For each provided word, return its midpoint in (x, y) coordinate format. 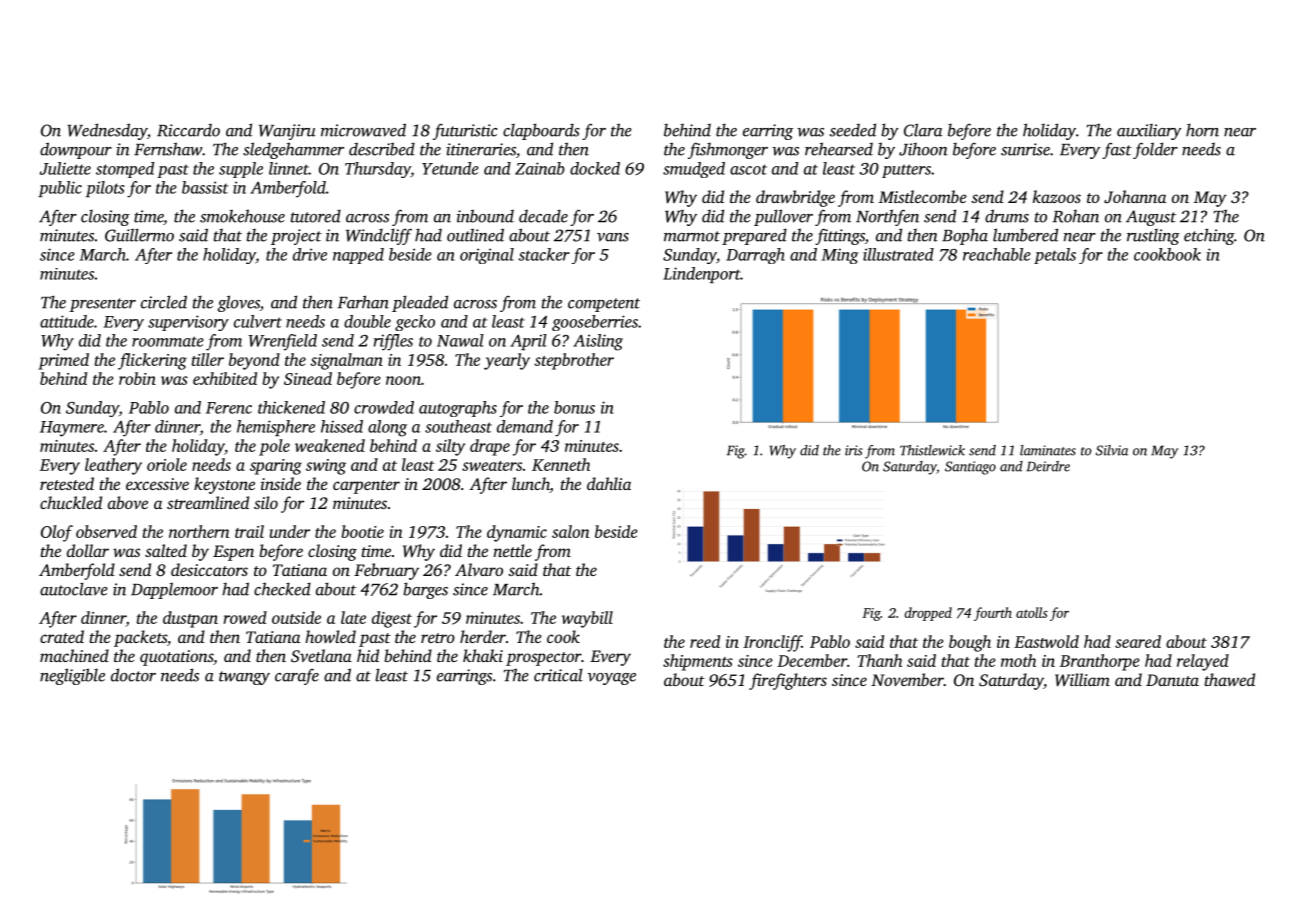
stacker (544, 254)
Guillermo (139, 235)
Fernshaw (168, 149)
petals (1055, 256)
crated (62, 636)
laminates (1048, 450)
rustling (1153, 237)
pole (274, 447)
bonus (574, 407)
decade (543, 216)
